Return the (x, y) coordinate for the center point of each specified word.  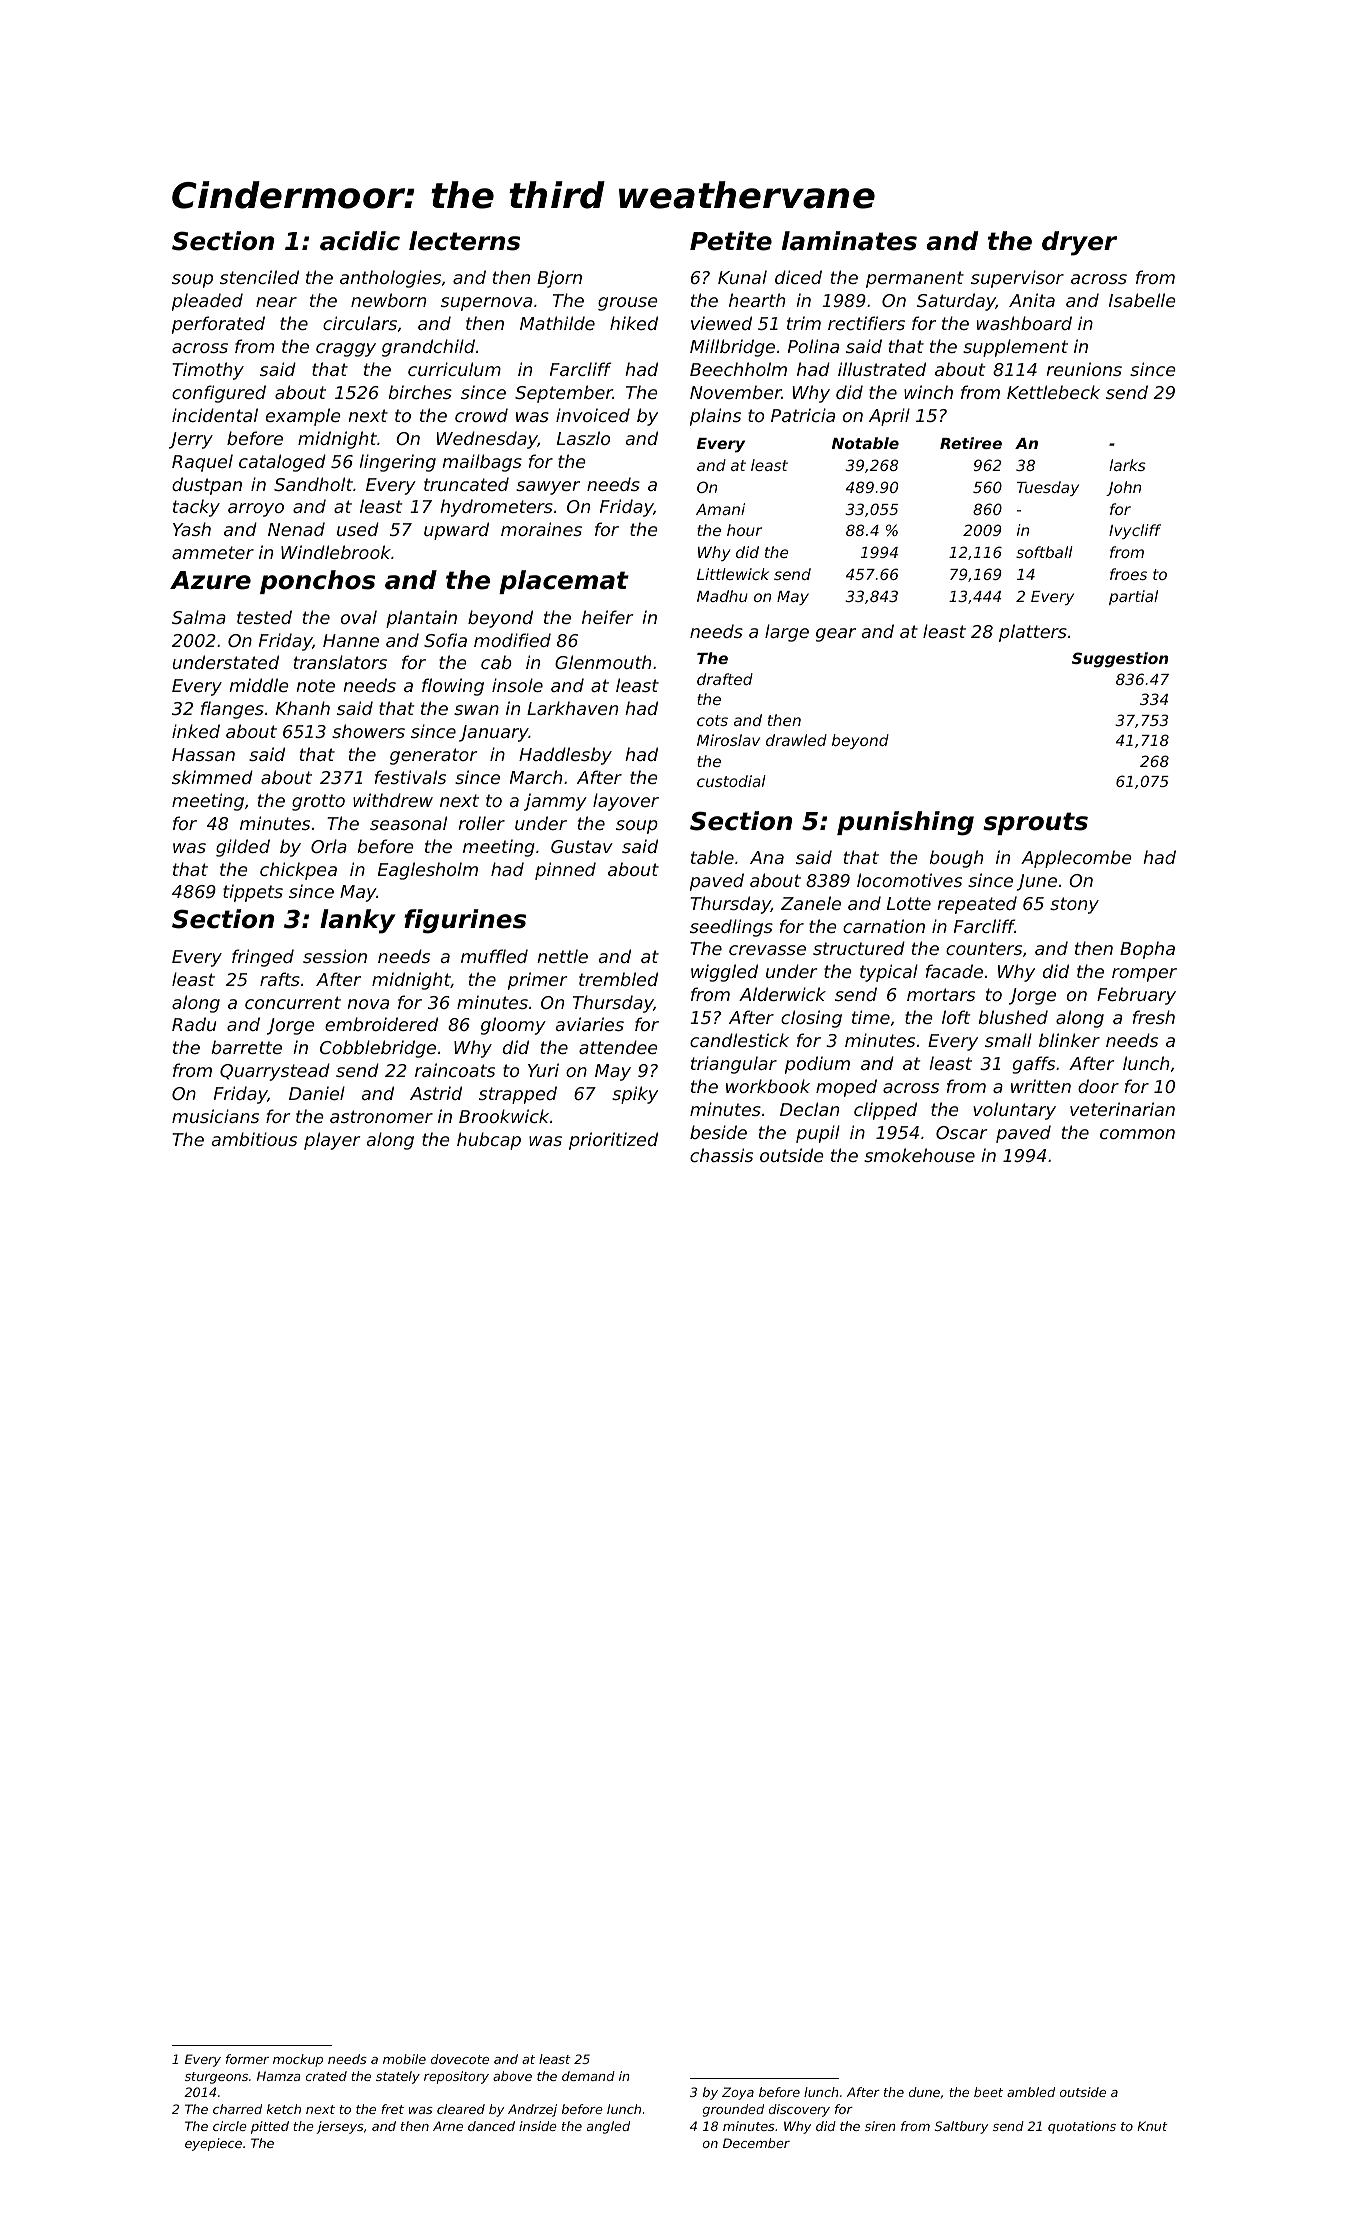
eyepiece (213, 2144)
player (332, 1141)
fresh (1154, 1017)
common (1137, 1134)
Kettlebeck (1053, 392)
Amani (720, 509)
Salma (199, 617)
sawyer (548, 488)
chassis (721, 1155)
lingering (397, 463)
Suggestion (1120, 660)
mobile (404, 2059)
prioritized (613, 1141)
